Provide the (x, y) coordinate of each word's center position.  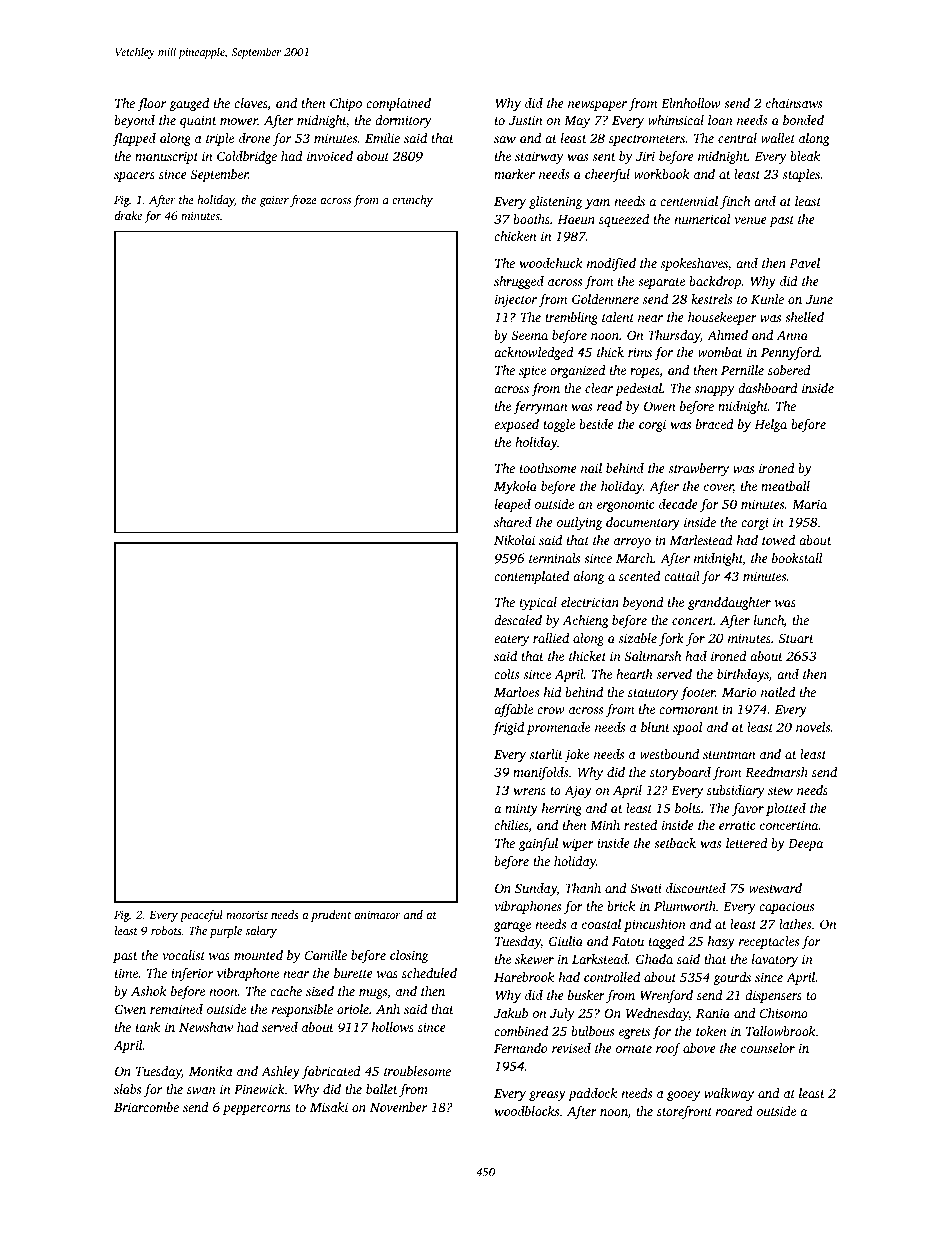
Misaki (329, 1107)
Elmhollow (691, 103)
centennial (689, 201)
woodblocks (526, 1111)
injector (516, 300)
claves (251, 103)
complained (398, 104)
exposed (516, 425)
